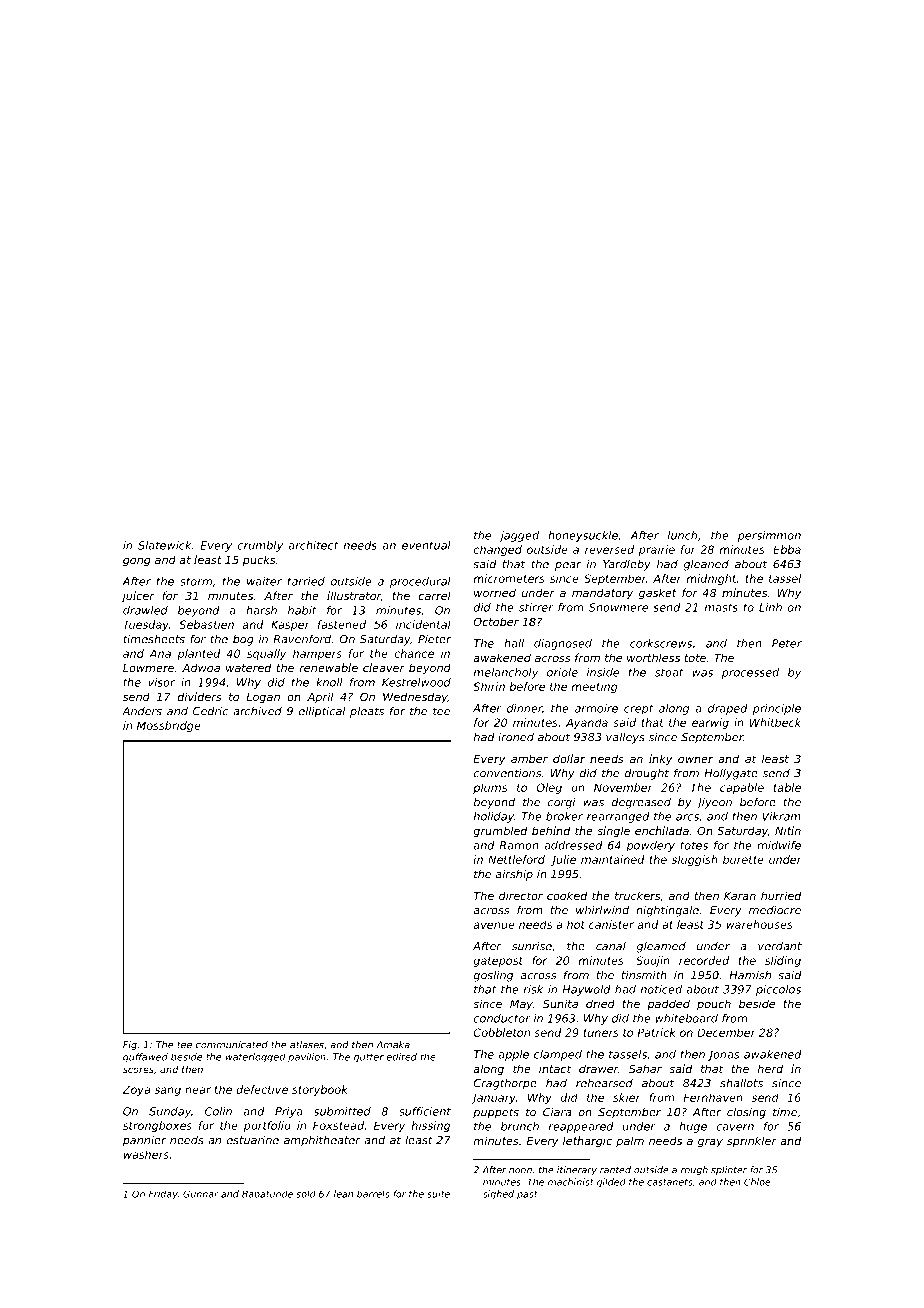 This image has width=924, height=1308. What do you see at coordinates (490, 788) in the image?
I see `plums` at bounding box center [490, 788].
